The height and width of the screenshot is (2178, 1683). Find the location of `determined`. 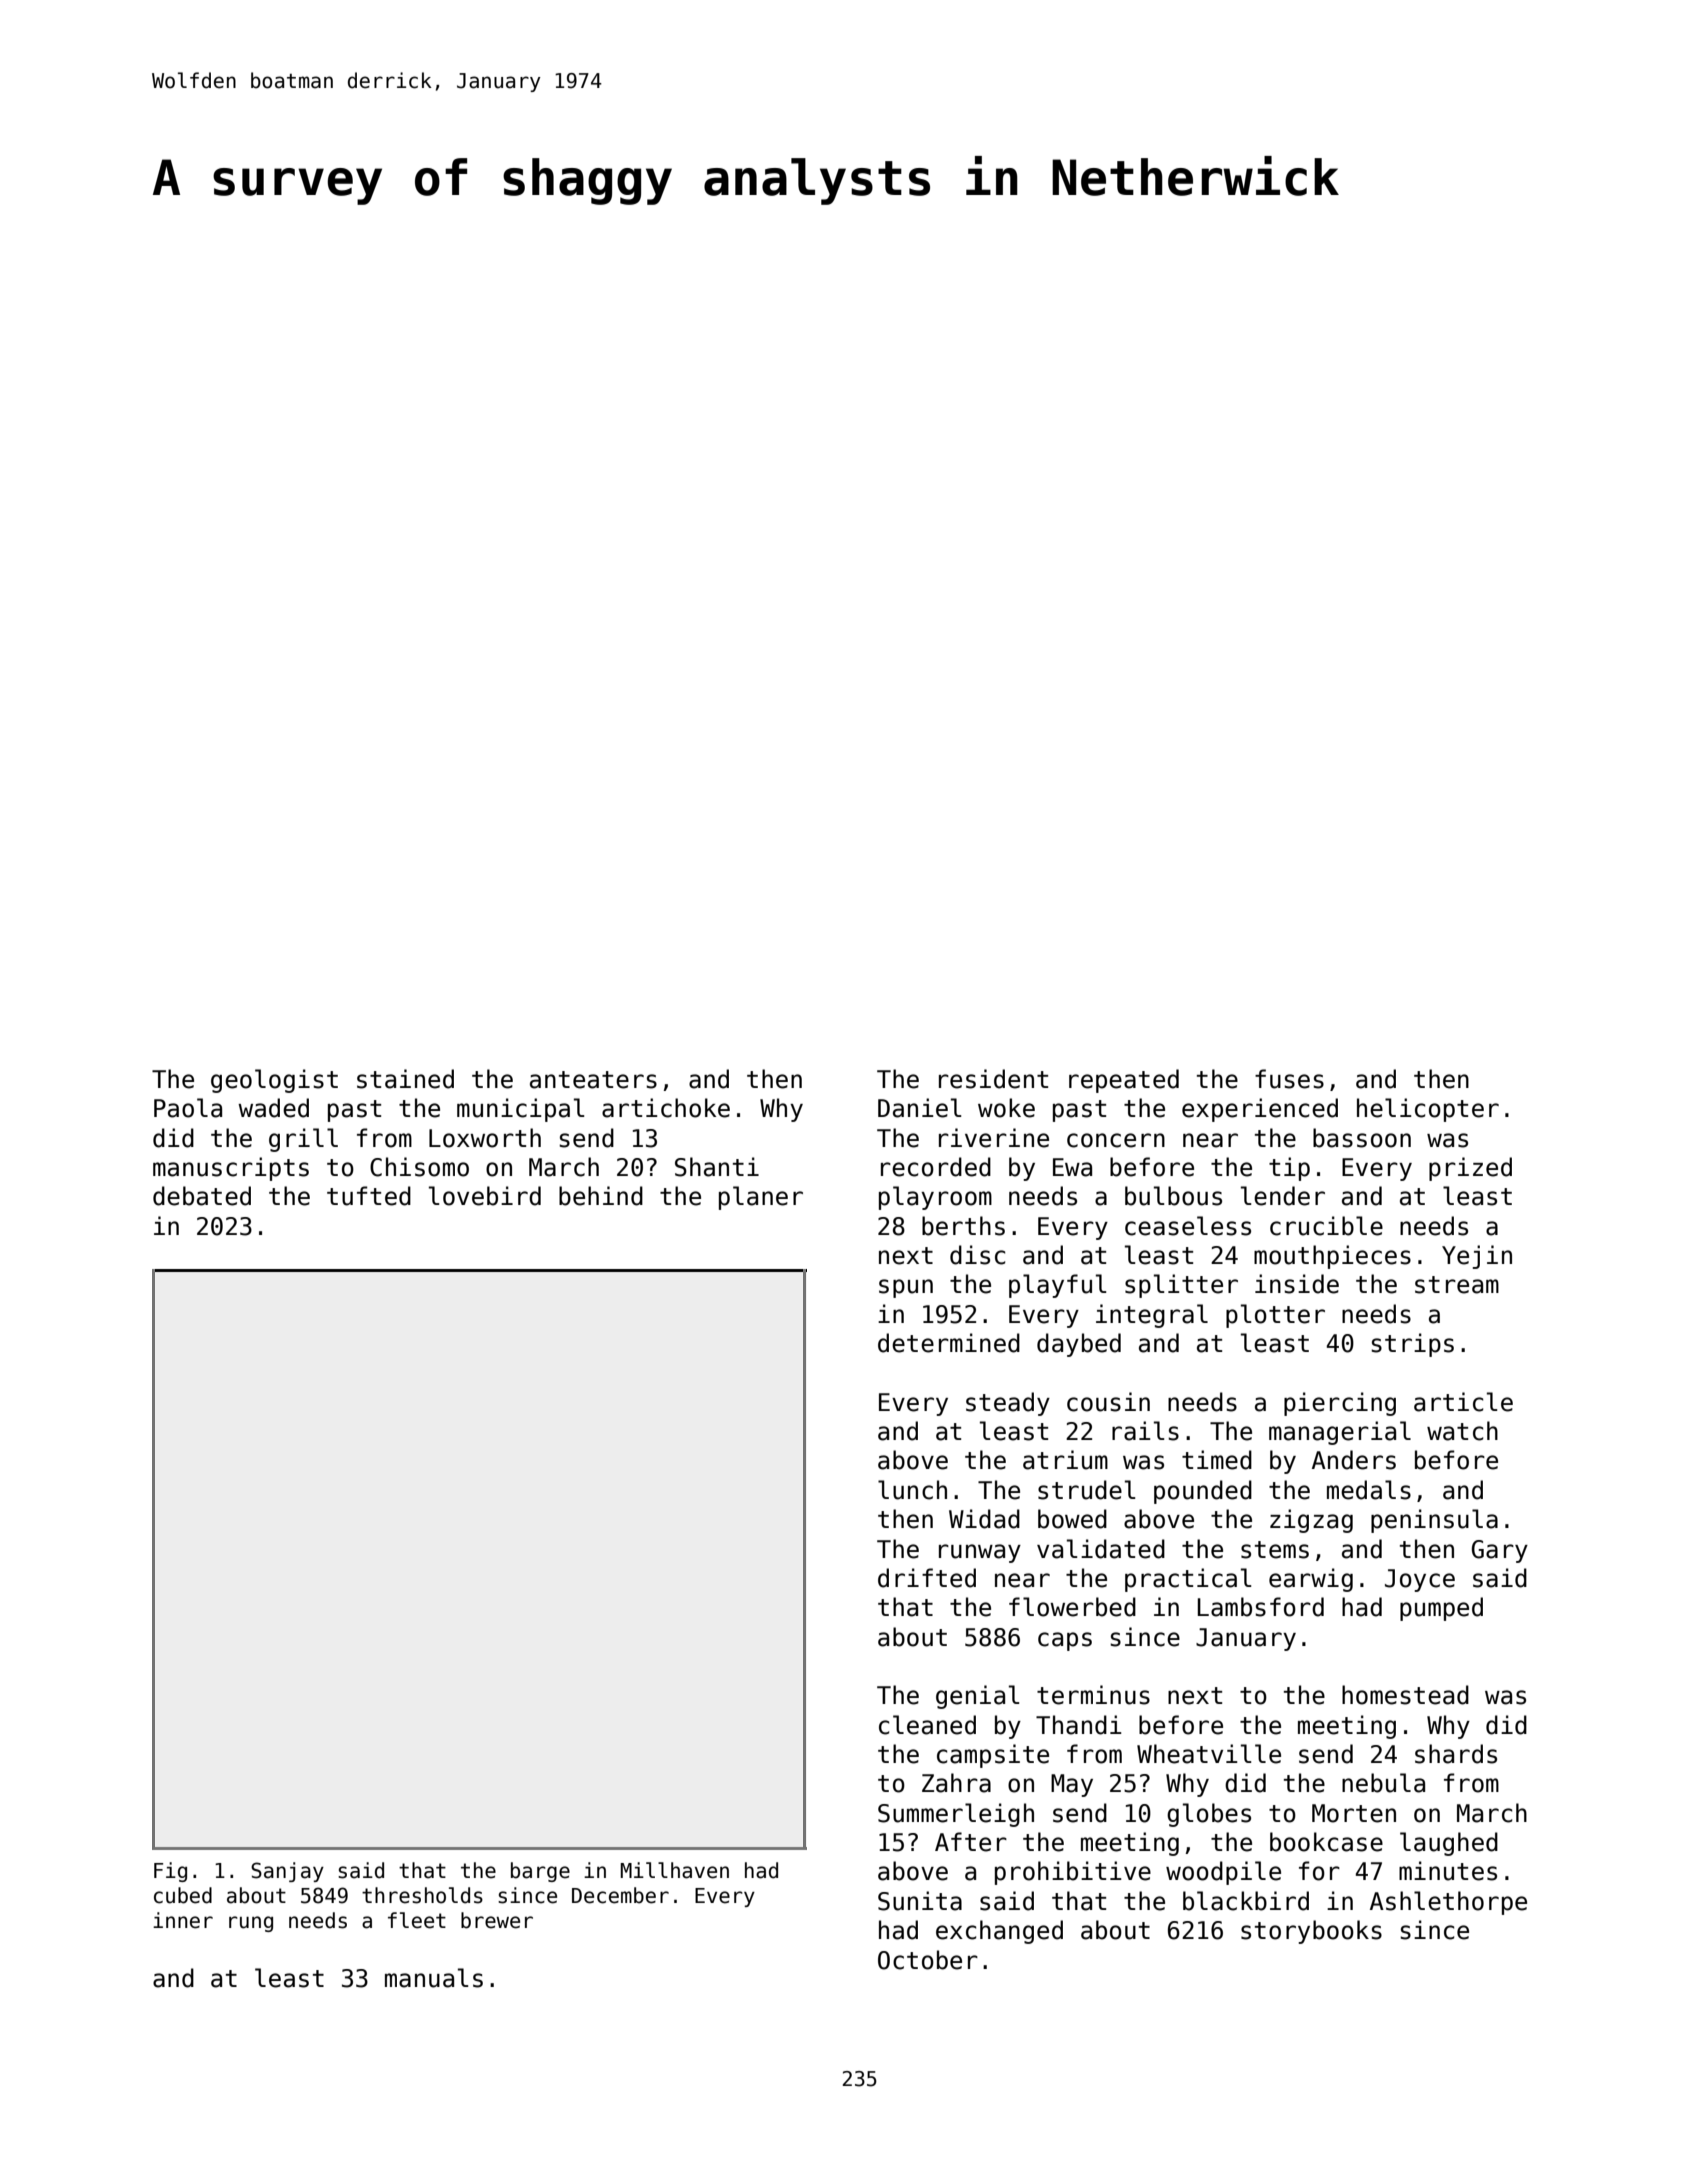

determined is located at coordinates (949, 1343).
